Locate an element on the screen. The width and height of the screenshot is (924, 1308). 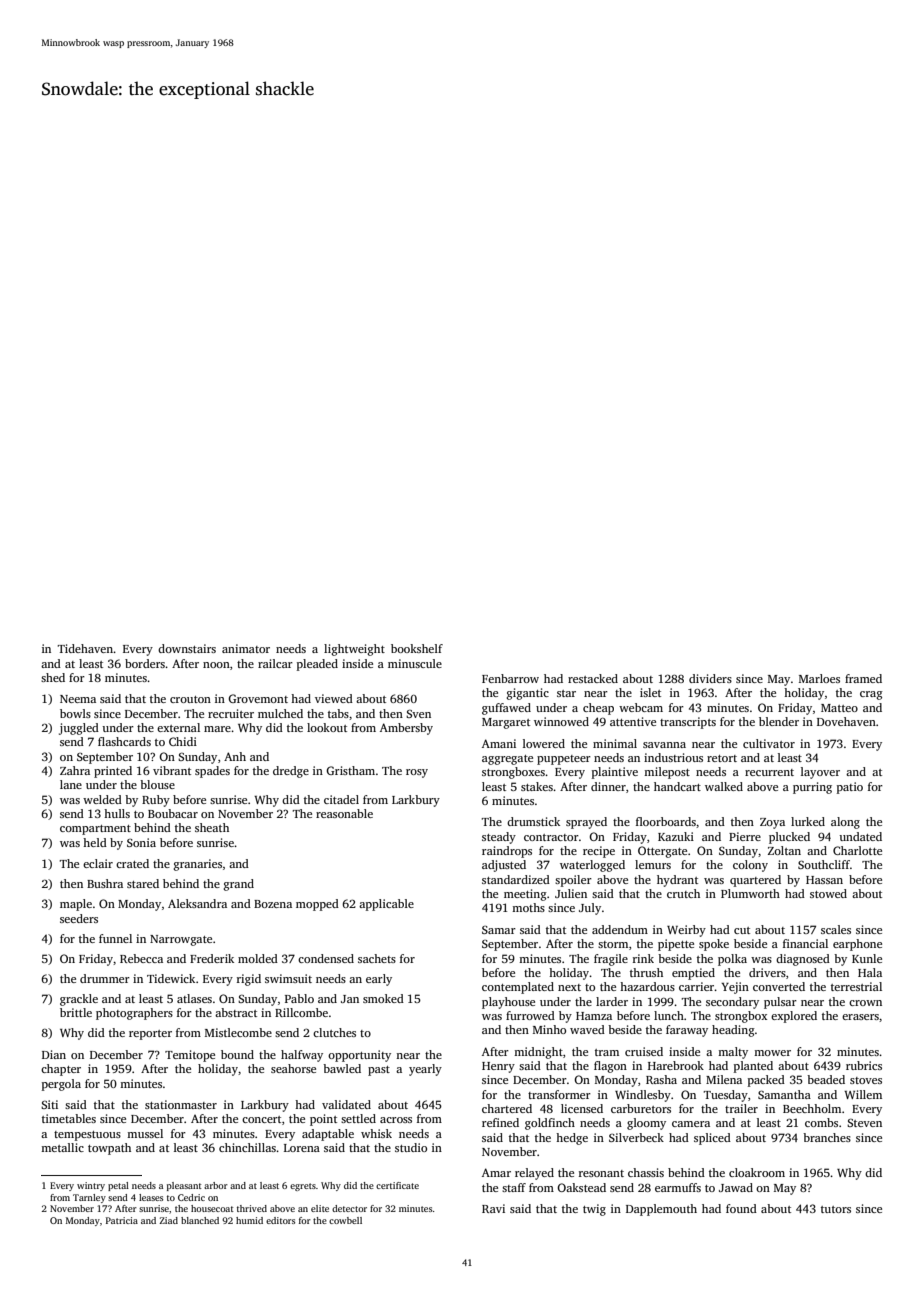
cowbell is located at coordinates (345, 1220).
